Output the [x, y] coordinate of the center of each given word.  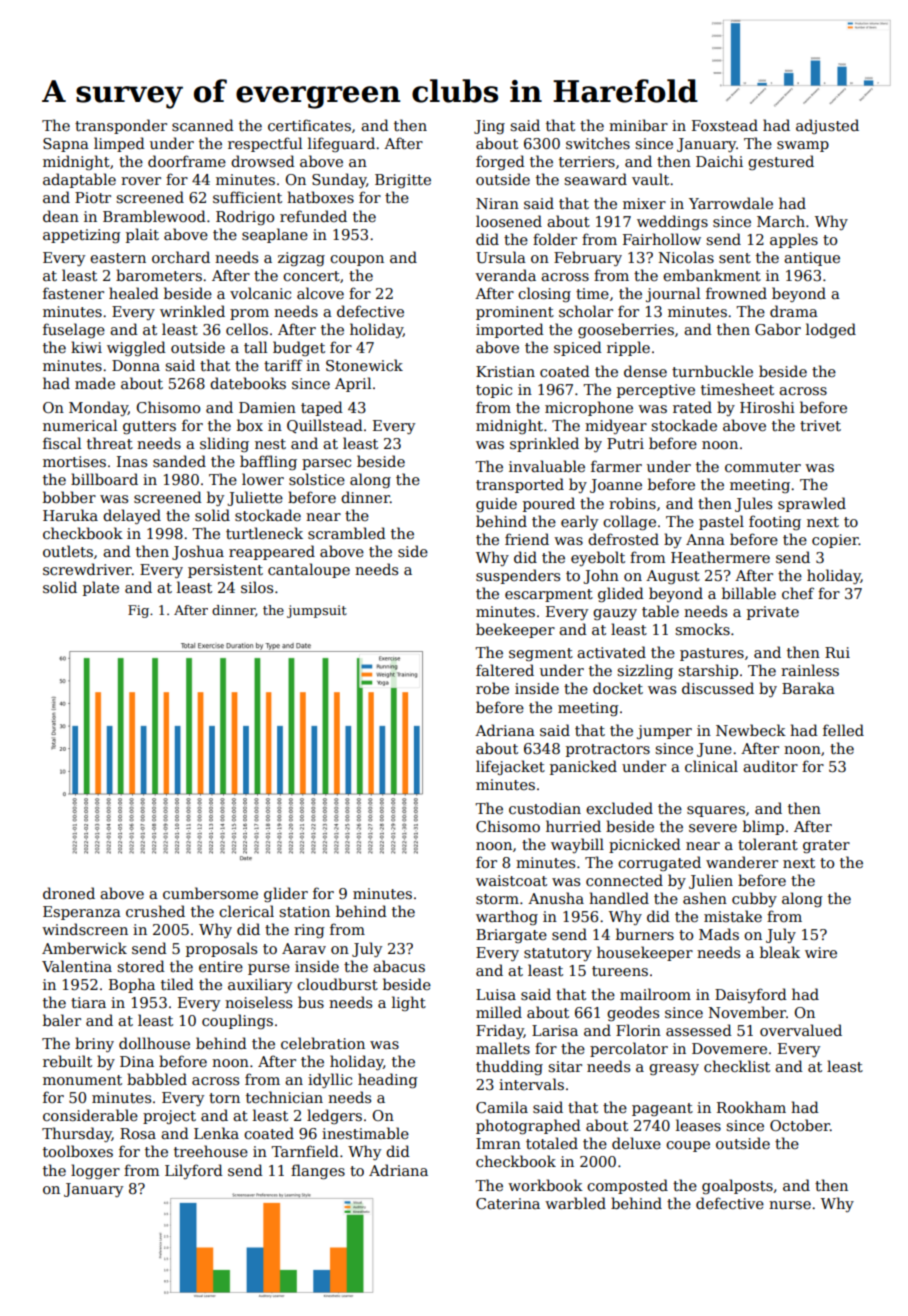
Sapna [66, 145]
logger [95, 1171]
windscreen [85, 929]
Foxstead [725, 125]
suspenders [518, 576]
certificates [309, 125]
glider [286, 894]
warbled [575, 1203]
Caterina [508, 1203]
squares [716, 811]
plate [101, 588]
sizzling [645, 671]
